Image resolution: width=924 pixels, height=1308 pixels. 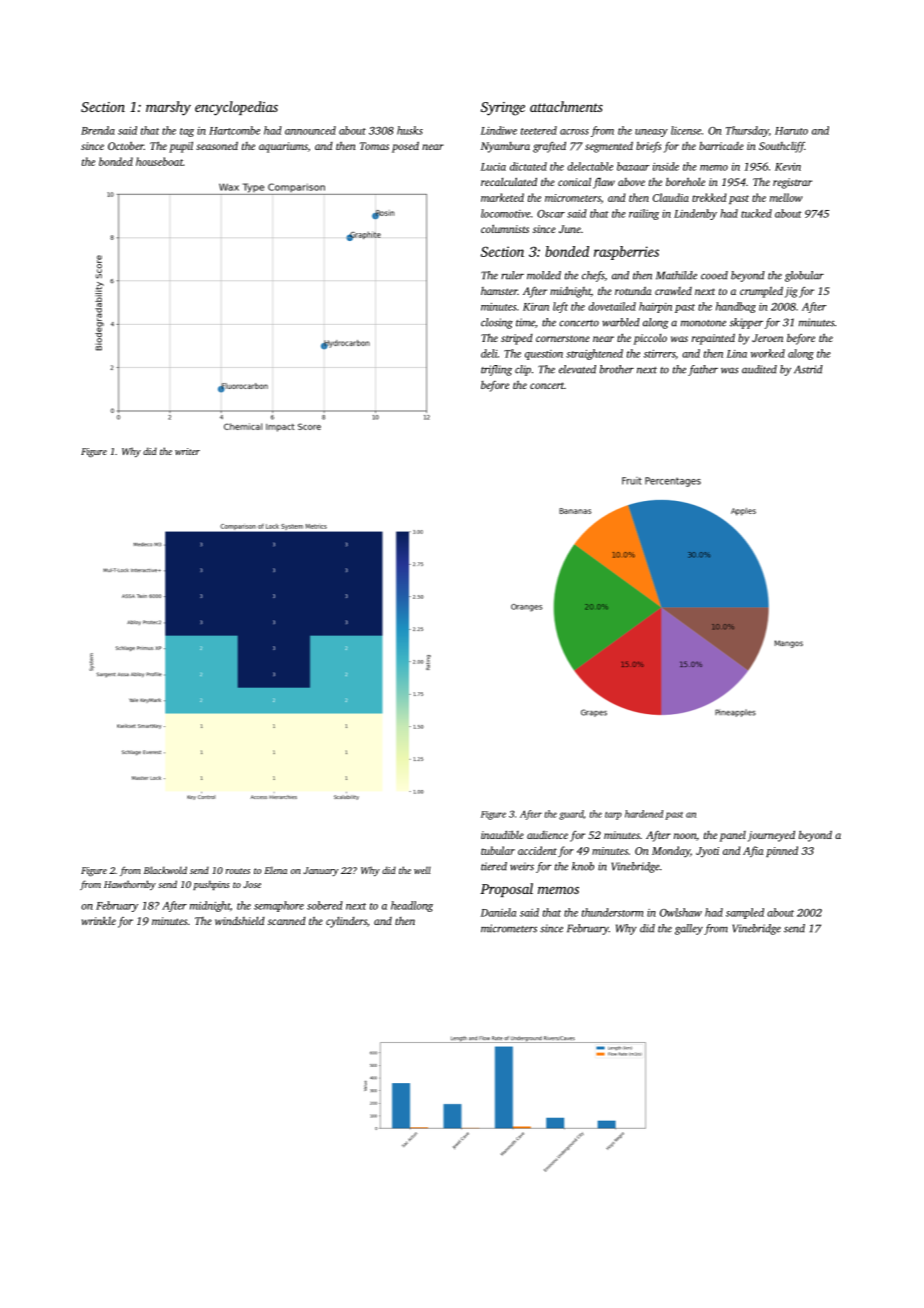 What do you see at coordinates (689, 929) in the image?
I see `galley` at bounding box center [689, 929].
